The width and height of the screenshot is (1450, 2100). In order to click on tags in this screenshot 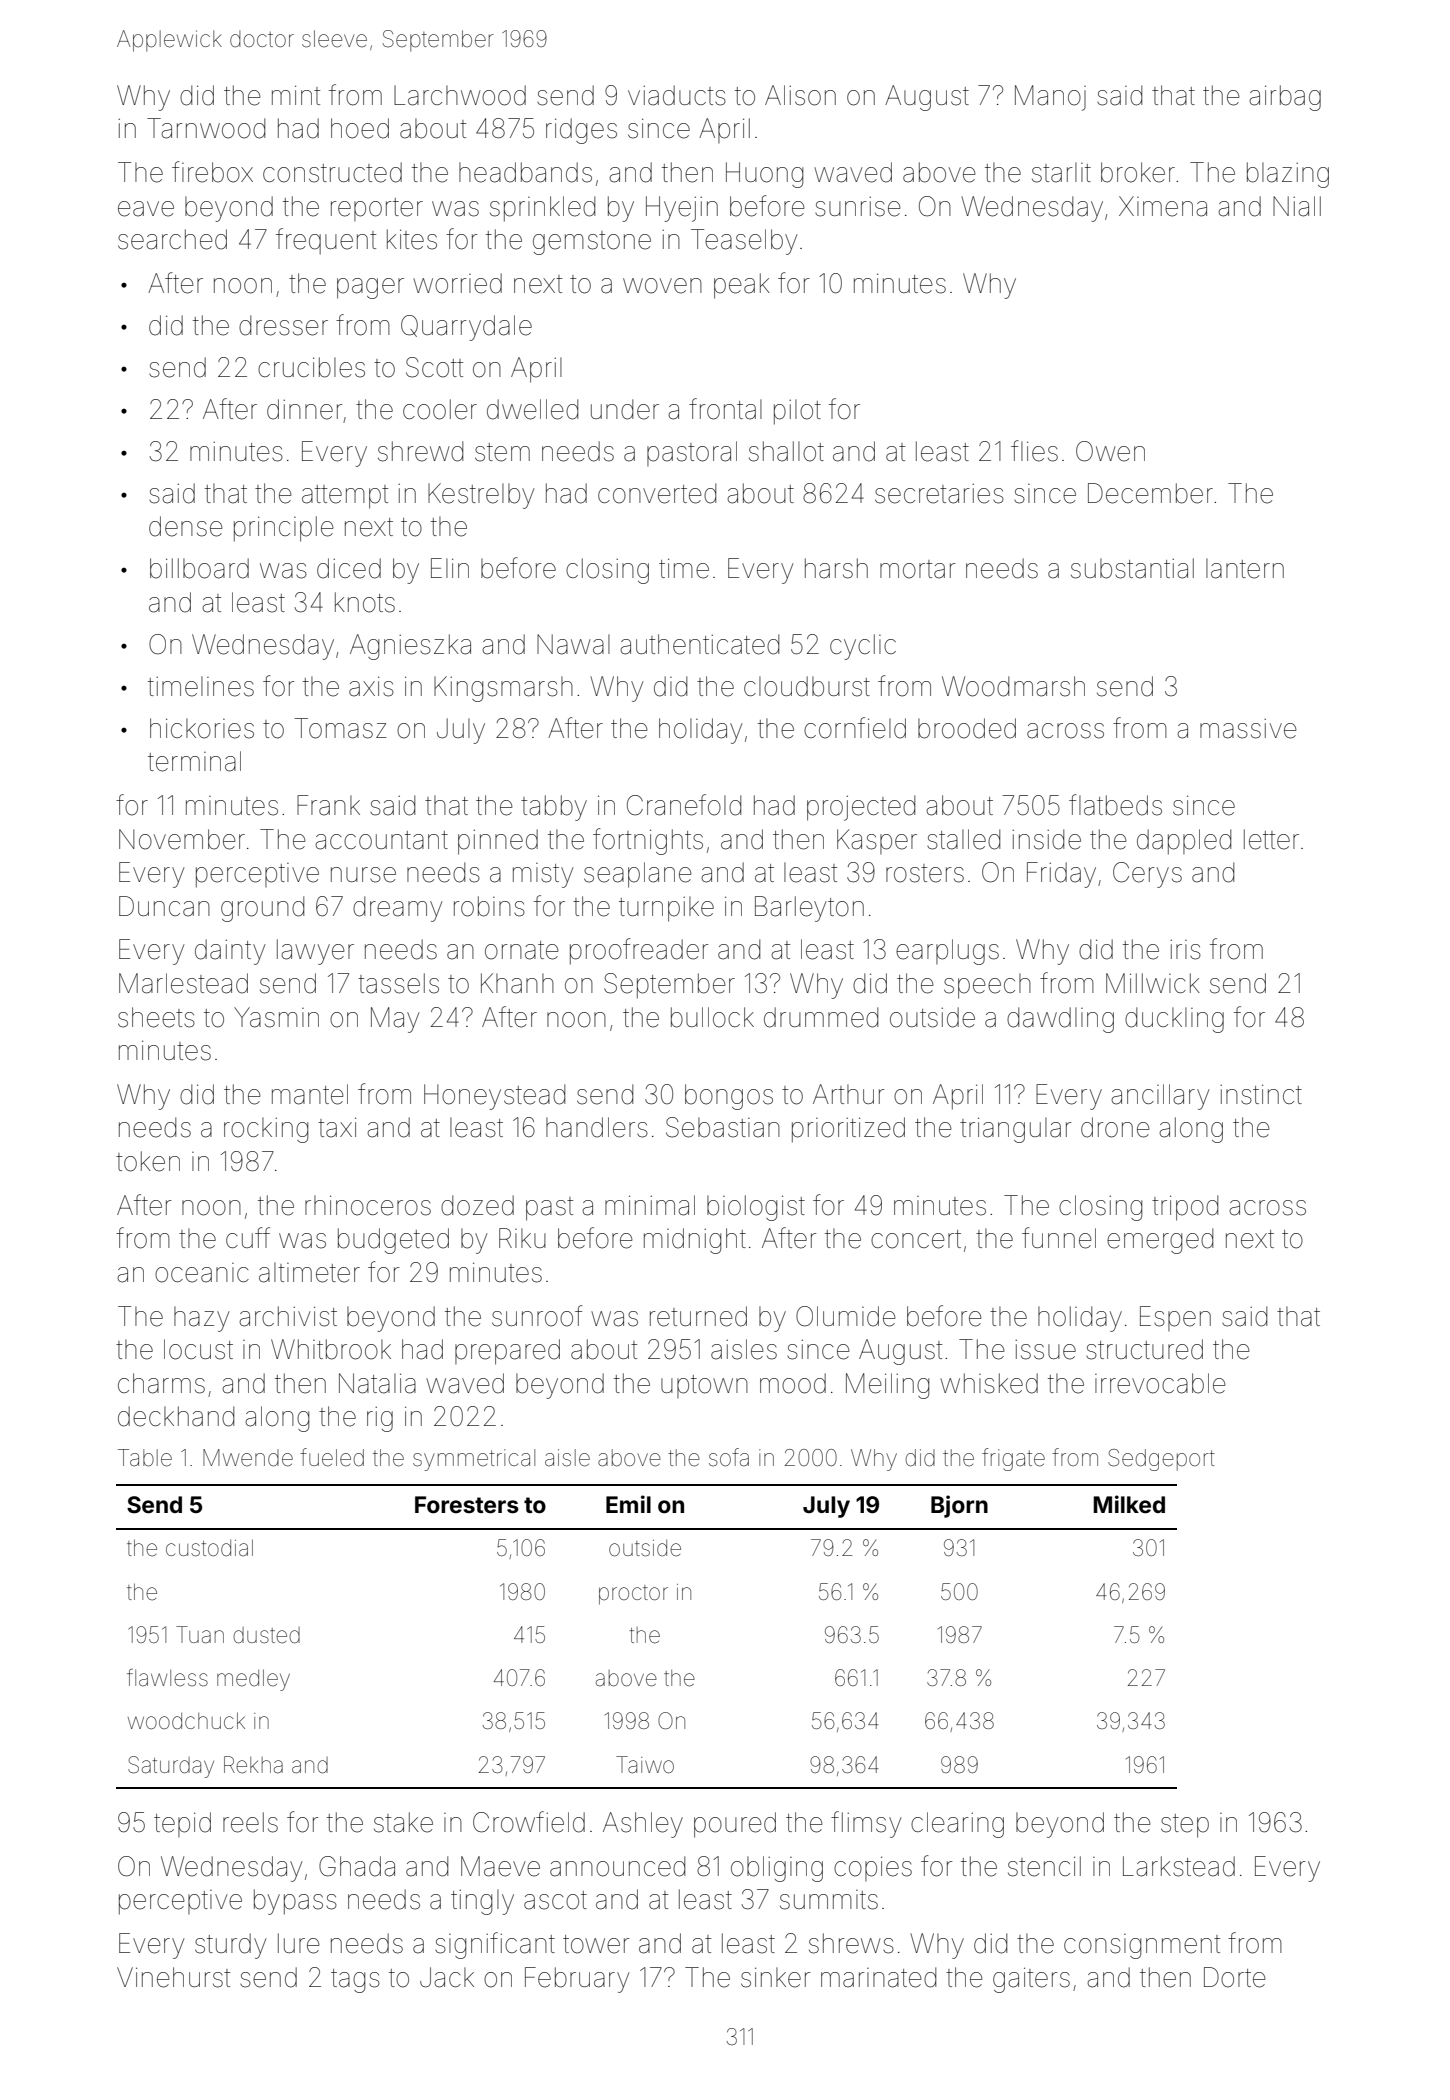, I will do `click(355, 1981)`.
